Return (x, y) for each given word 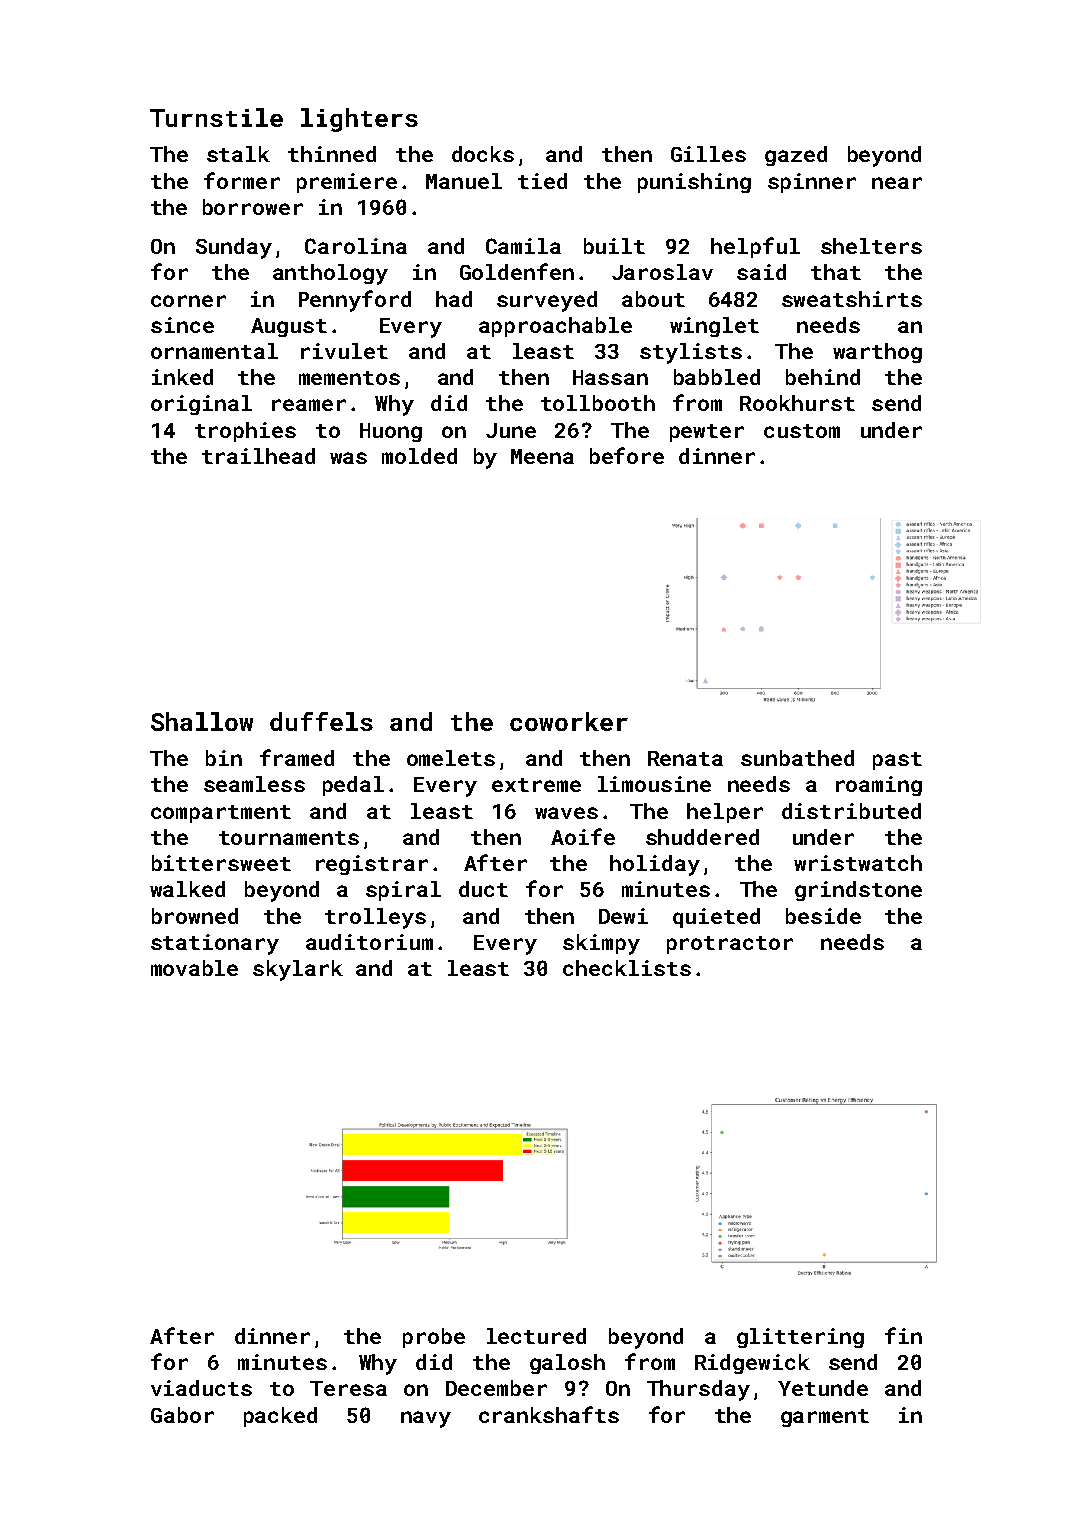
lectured (536, 1336)
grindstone (858, 891)
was (348, 458)
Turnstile (216, 117)
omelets (451, 758)
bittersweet (221, 863)
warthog (877, 353)
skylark (298, 970)
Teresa (348, 1388)
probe (434, 1338)
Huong (391, 432)
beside (823, 916)
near (897, 183)
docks (483, 154)
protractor (730, 945)
